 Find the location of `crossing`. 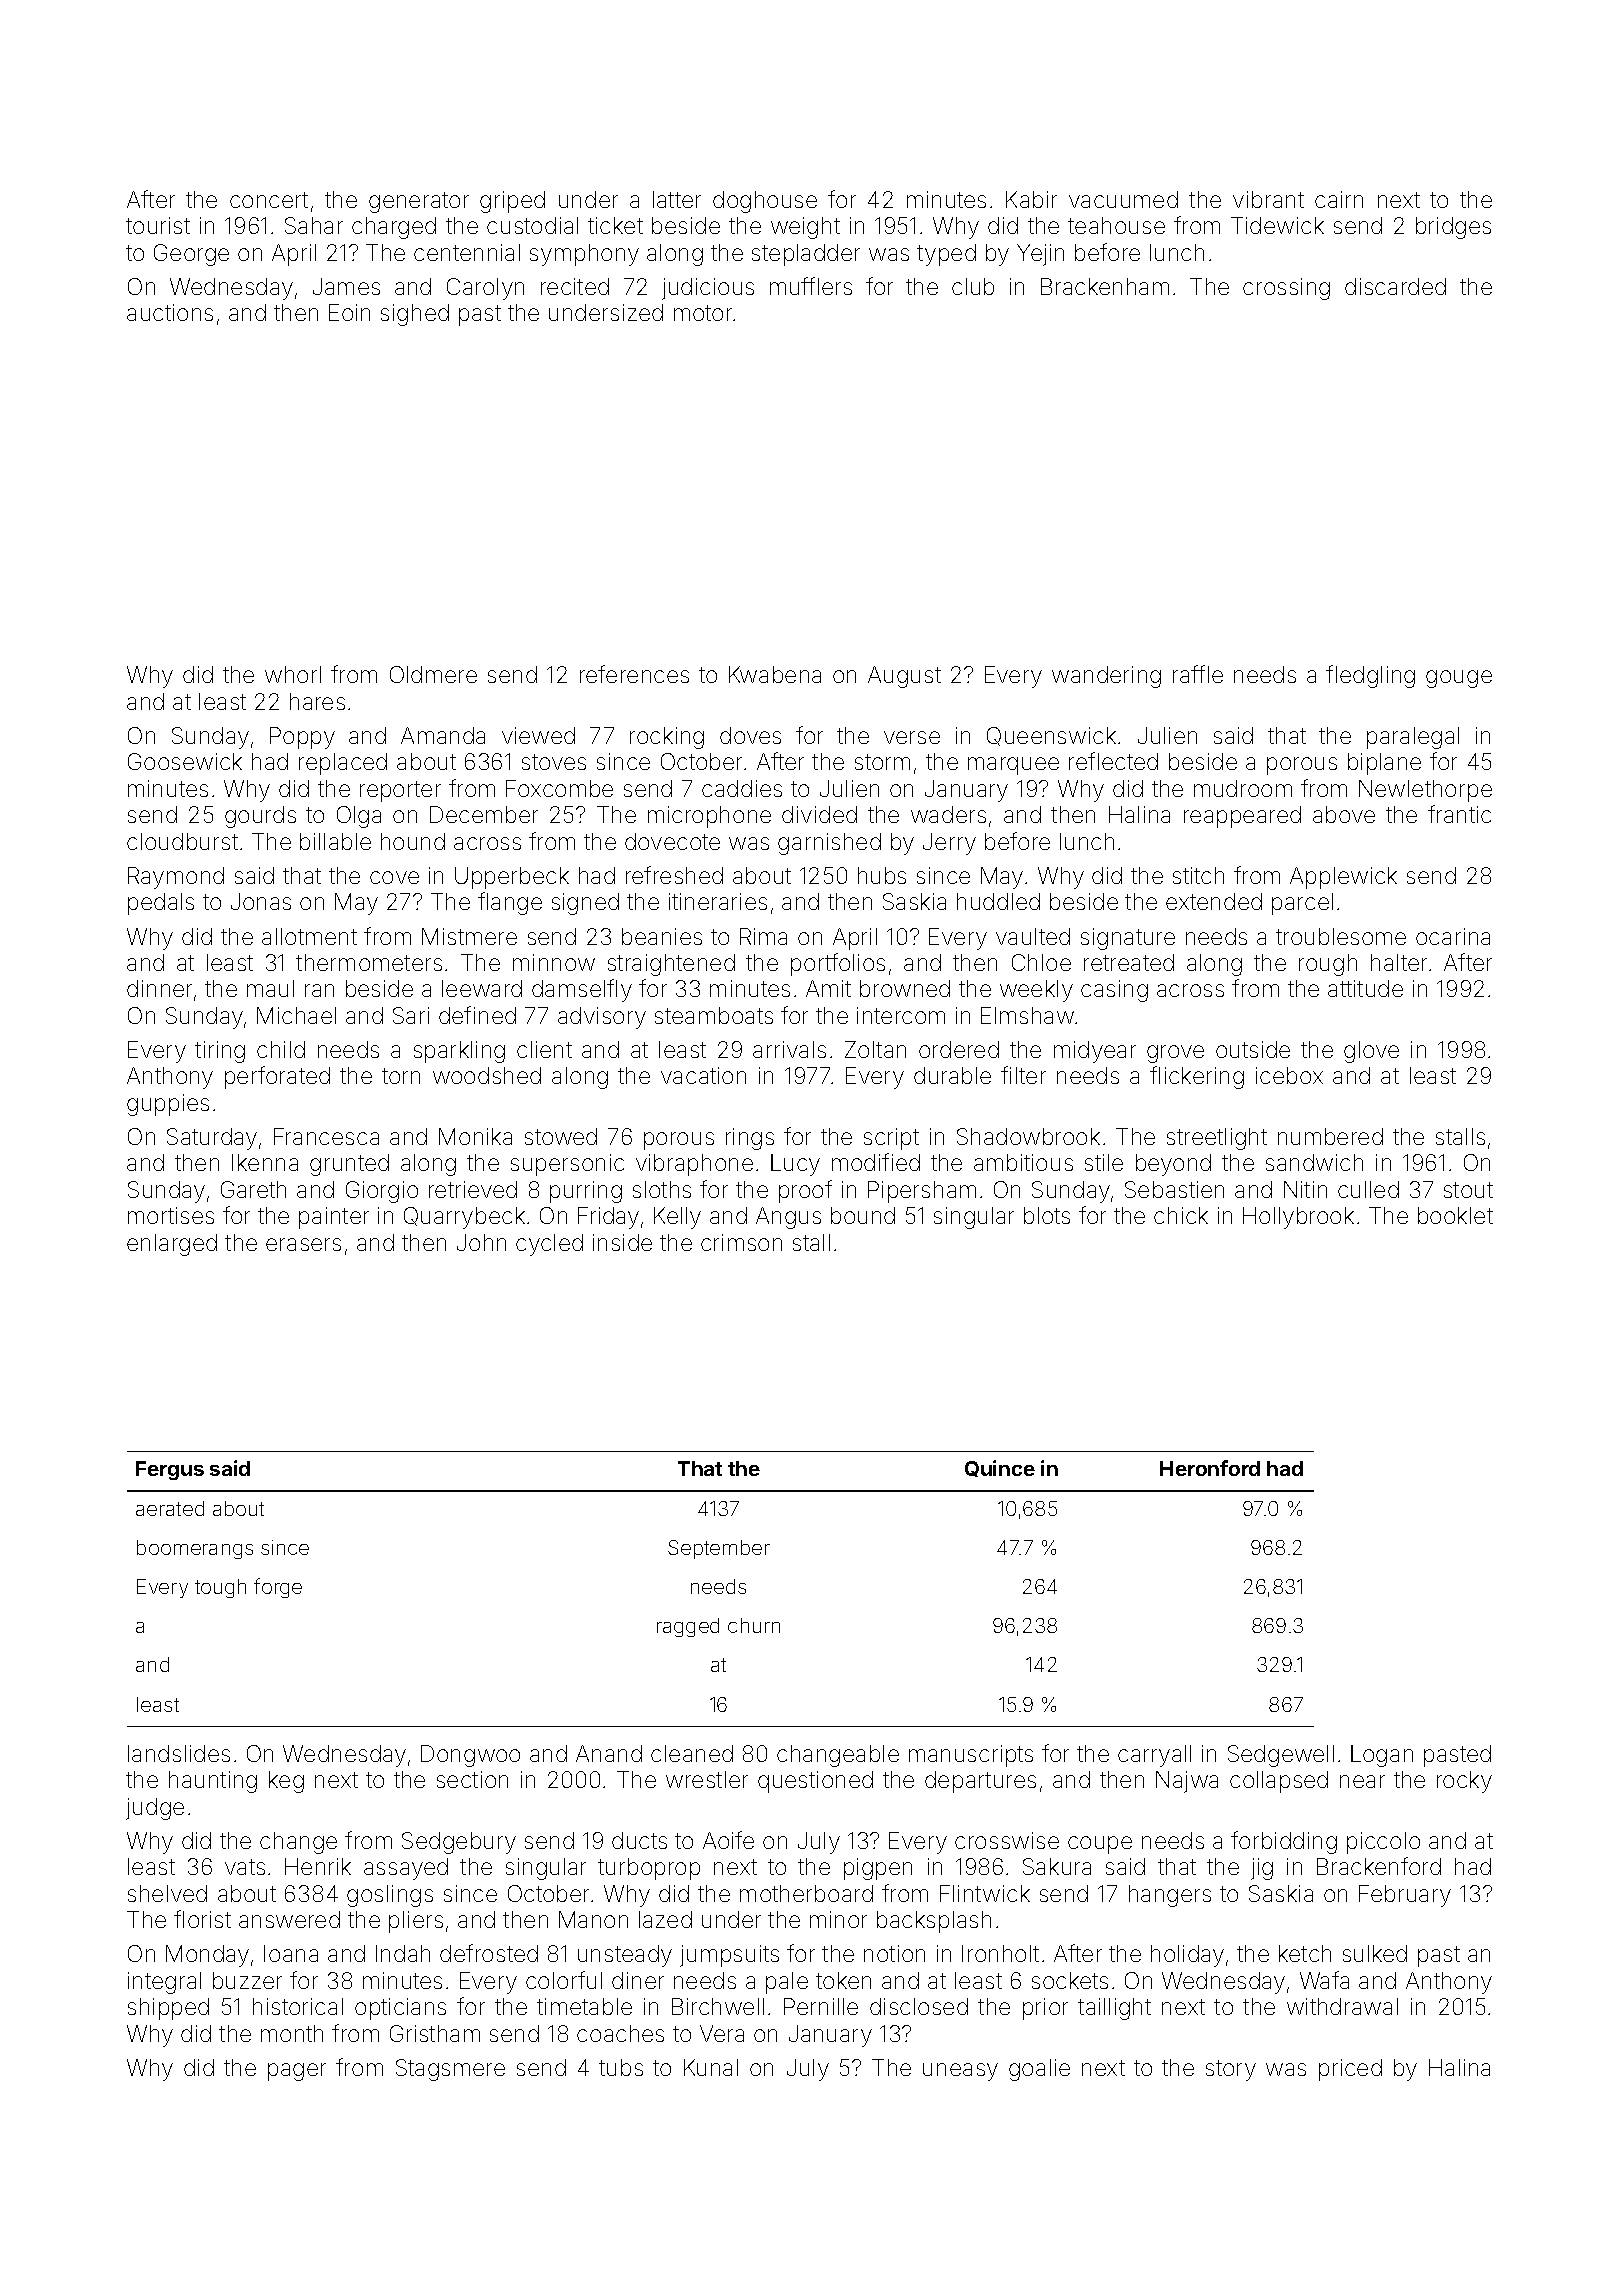

crossing is located at coordinates (1286, 289).
